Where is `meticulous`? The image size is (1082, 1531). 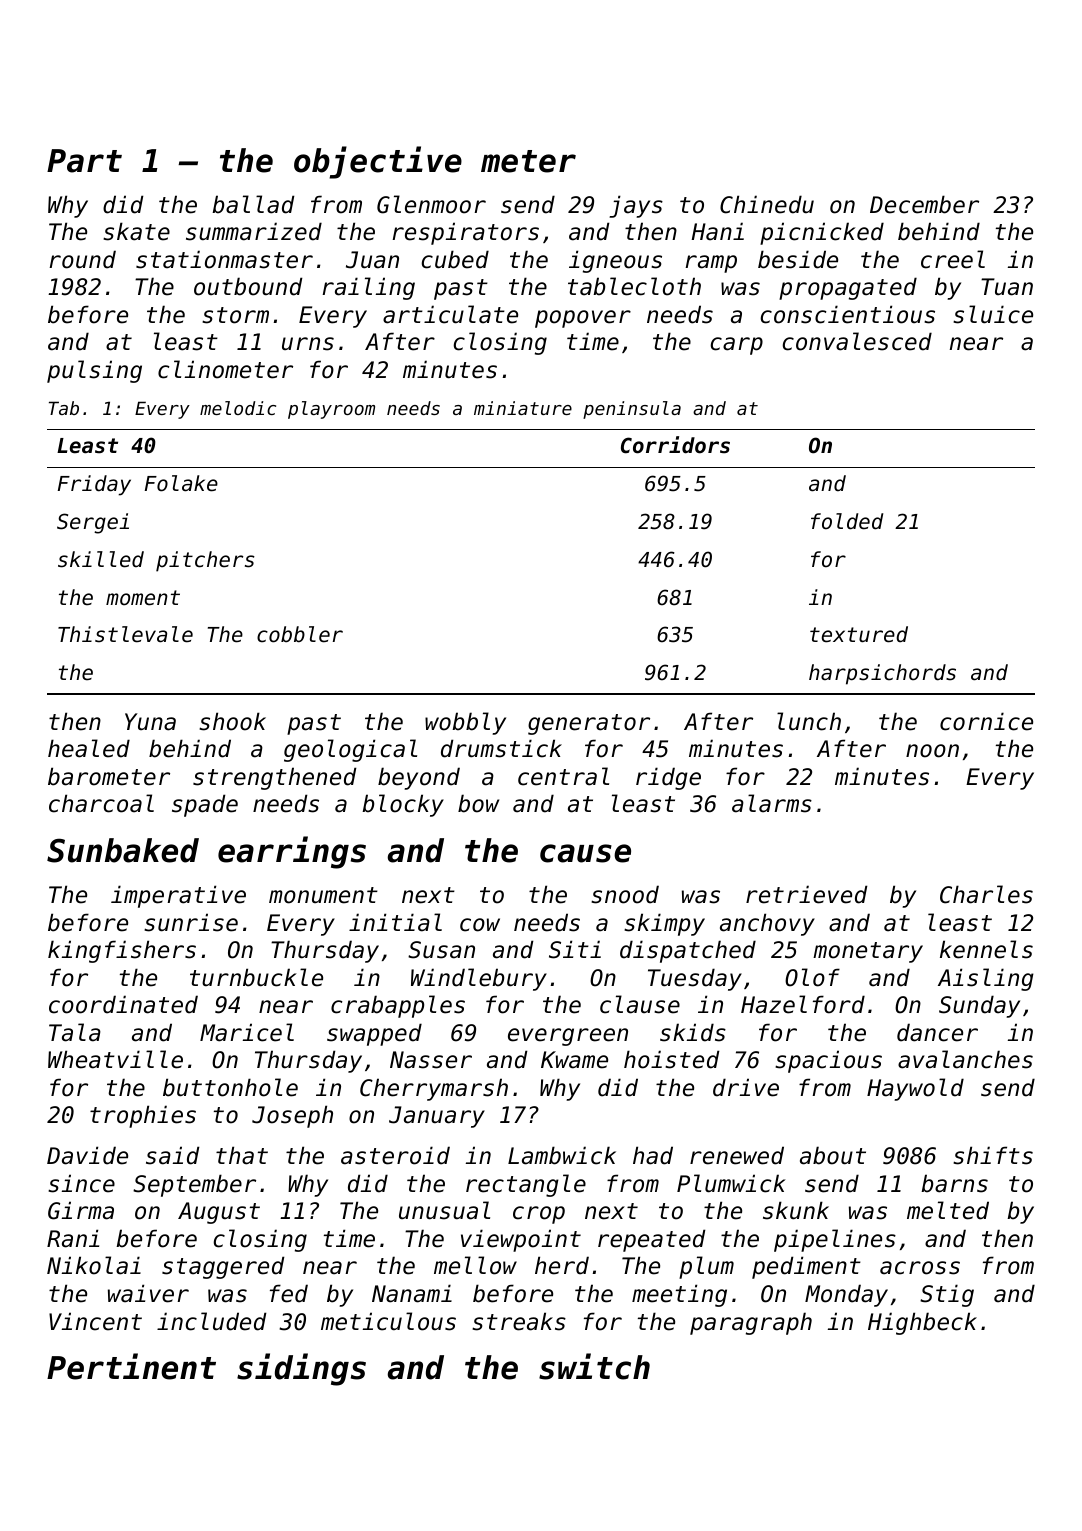
meticulous is located at coordinates (388, 1321).
